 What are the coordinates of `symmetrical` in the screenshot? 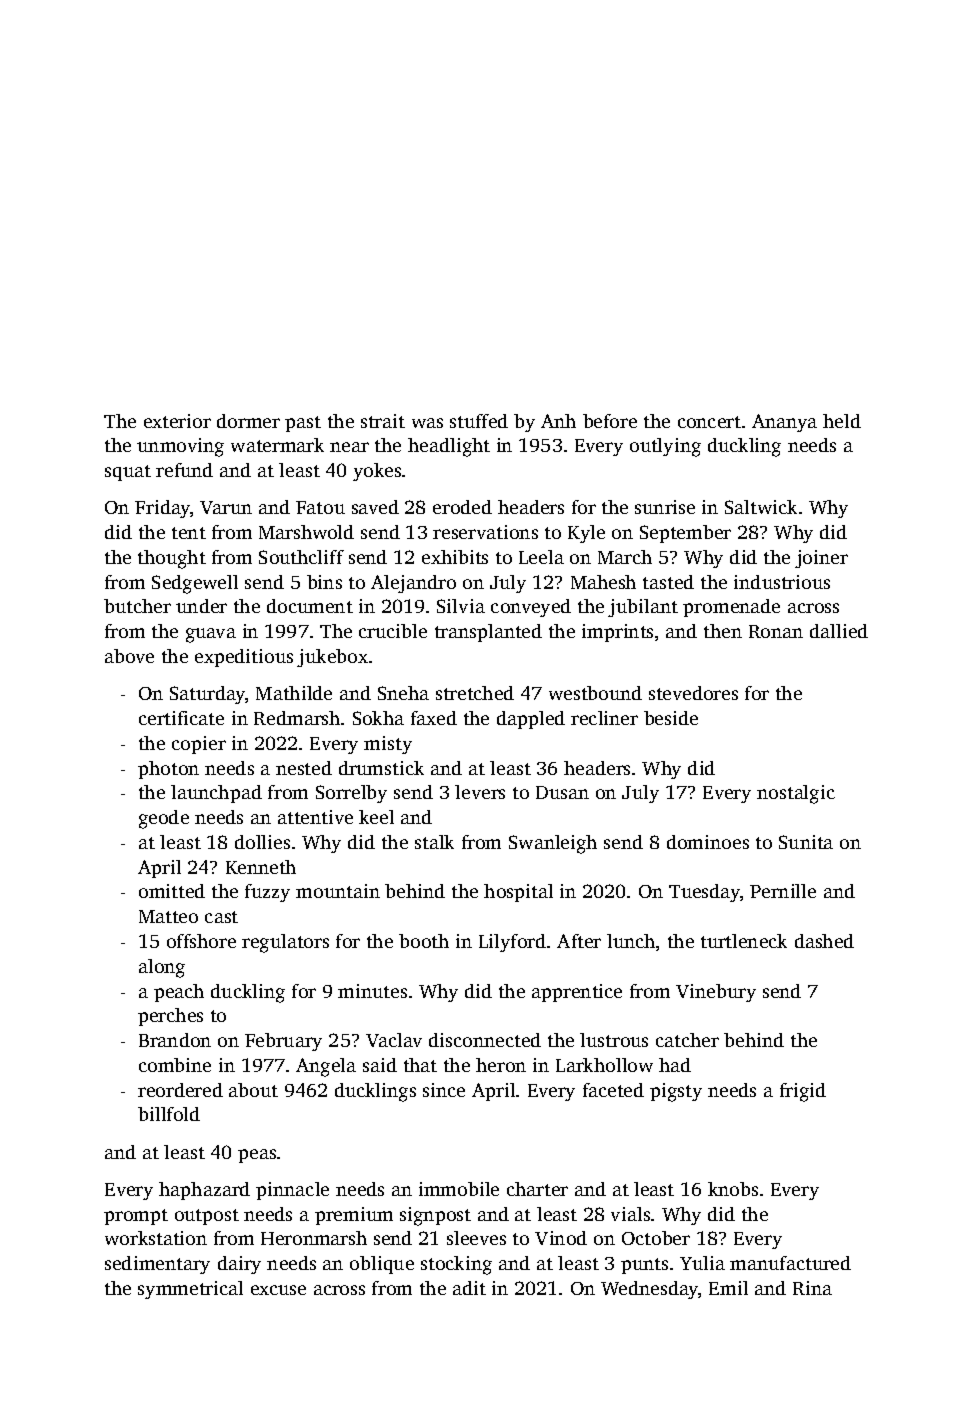 It's located at (190, 1290).
